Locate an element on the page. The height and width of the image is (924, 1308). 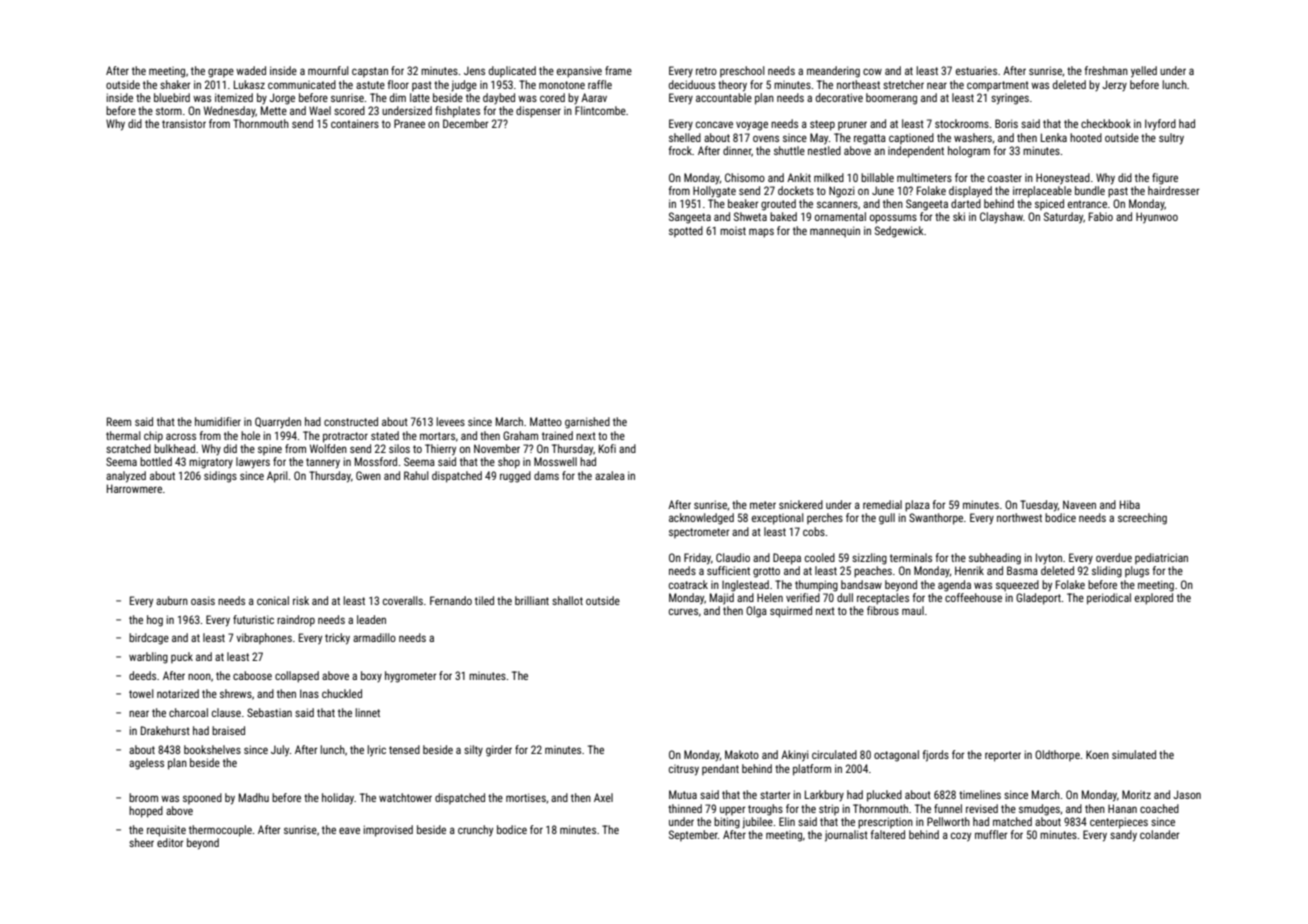
editor is located at coordinates (170, 842).
